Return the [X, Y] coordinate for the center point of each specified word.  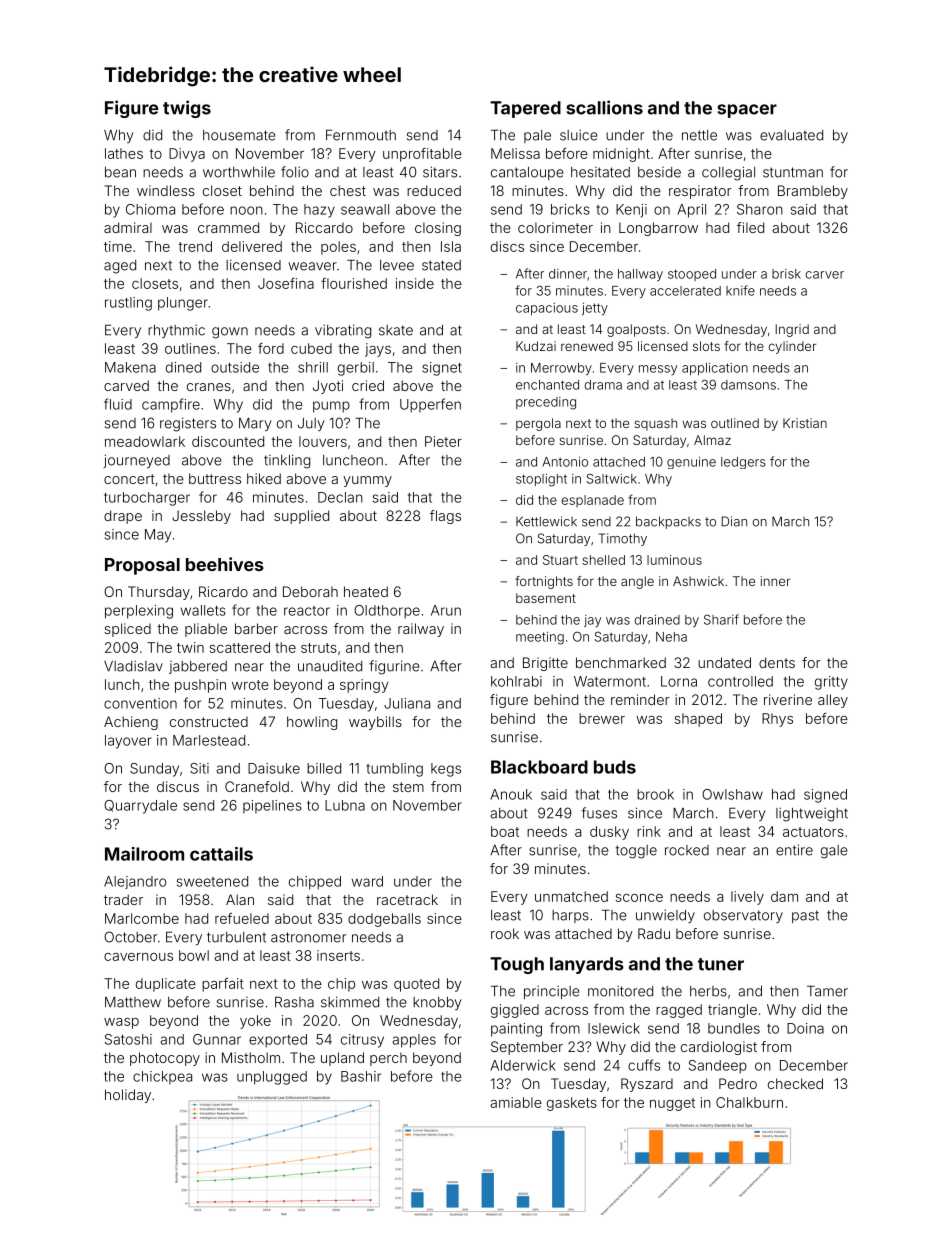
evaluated [791, 135]
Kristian [805, 423]
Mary [255, 424]
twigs [187, 109]
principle [552, 992]
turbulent [236, 937]
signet [442, 369]
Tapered [525, 109]
